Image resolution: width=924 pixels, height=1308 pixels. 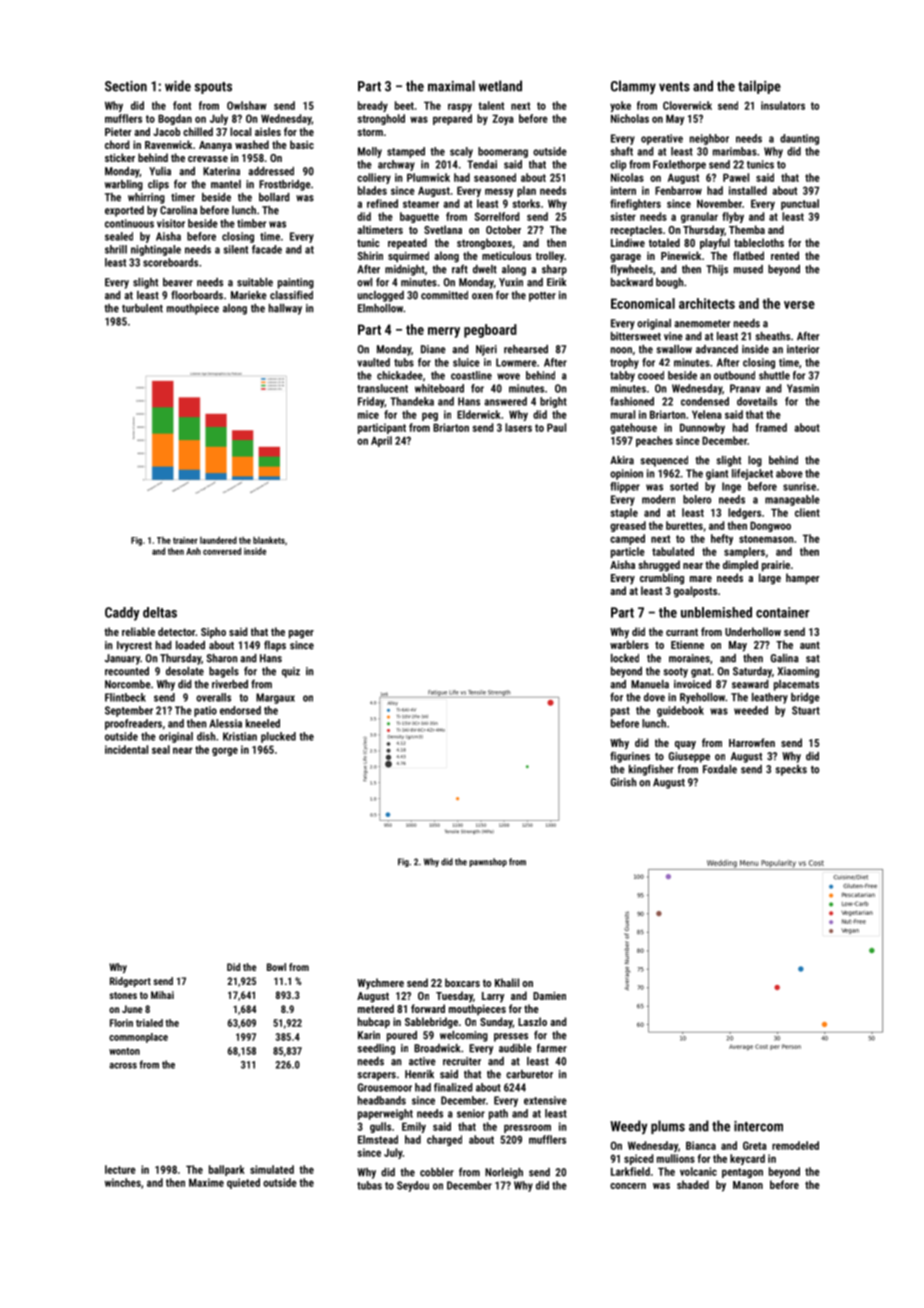 What do you see at coordinates (369, 1185) in the screenshot?
I see `tubas` at bounding box center [369, 1185].
